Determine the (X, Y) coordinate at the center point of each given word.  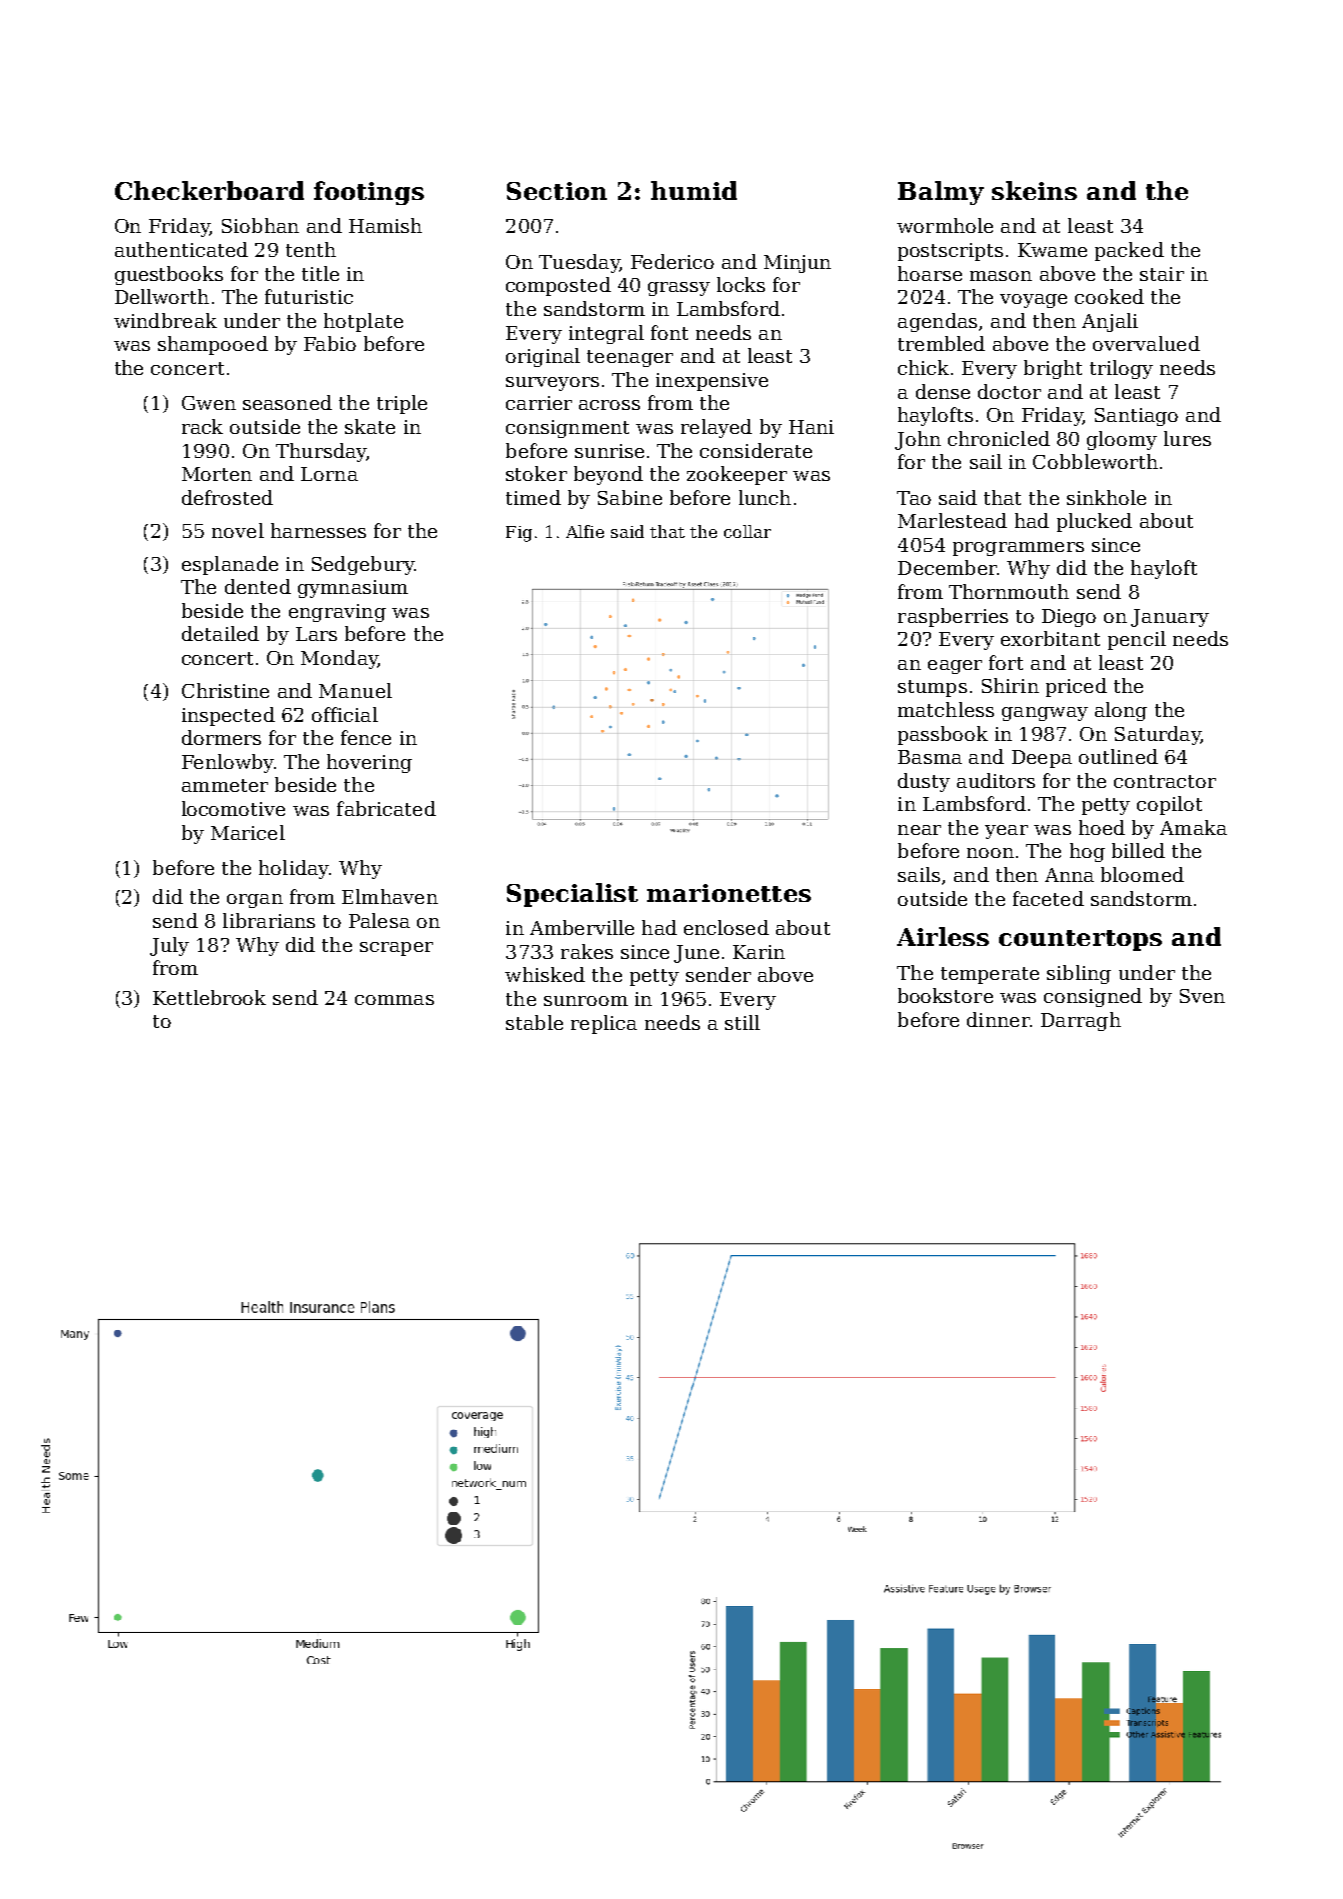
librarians (269, 920)
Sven (1202, 996)
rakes (587, 951)
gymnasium (353, 589)
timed (533, 497)
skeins (1034, 190)
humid (694, 190)
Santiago (1136, 417)
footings (369, 193)
